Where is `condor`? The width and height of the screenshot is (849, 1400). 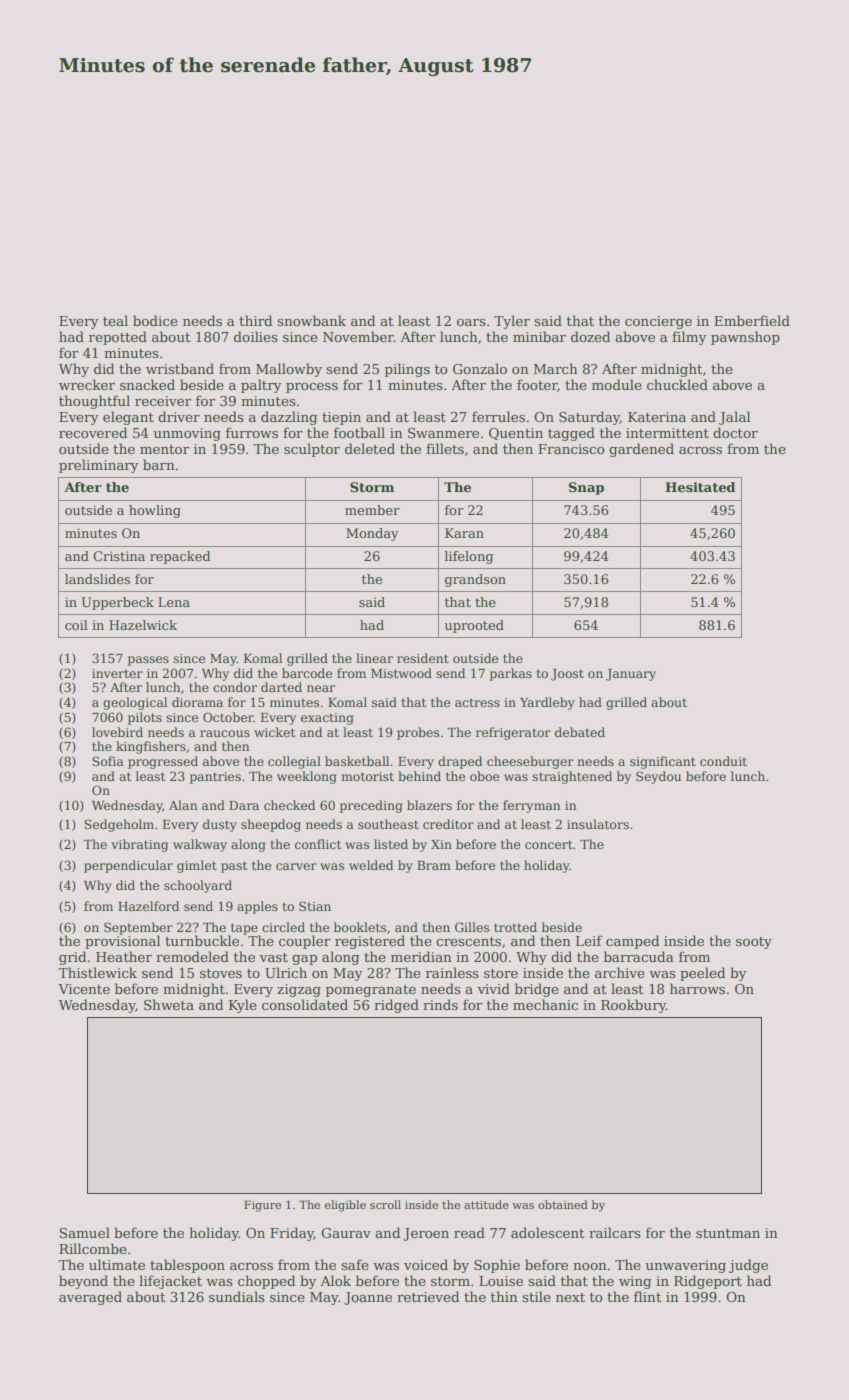
condor is located at coordinates (235, 687).
